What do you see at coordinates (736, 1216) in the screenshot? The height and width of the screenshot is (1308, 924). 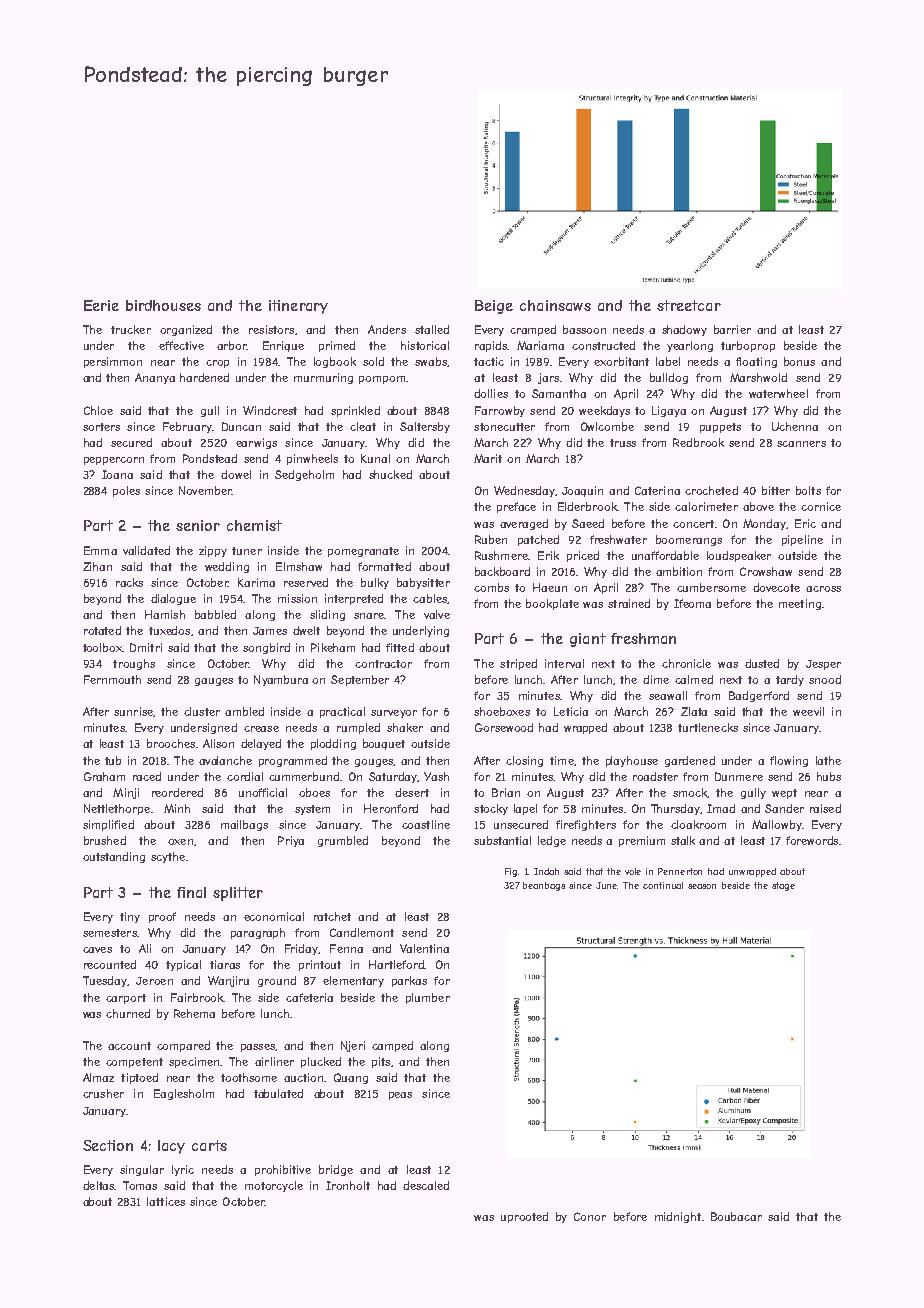 I see `Boubacar` at bounding box center [736, 1216].
